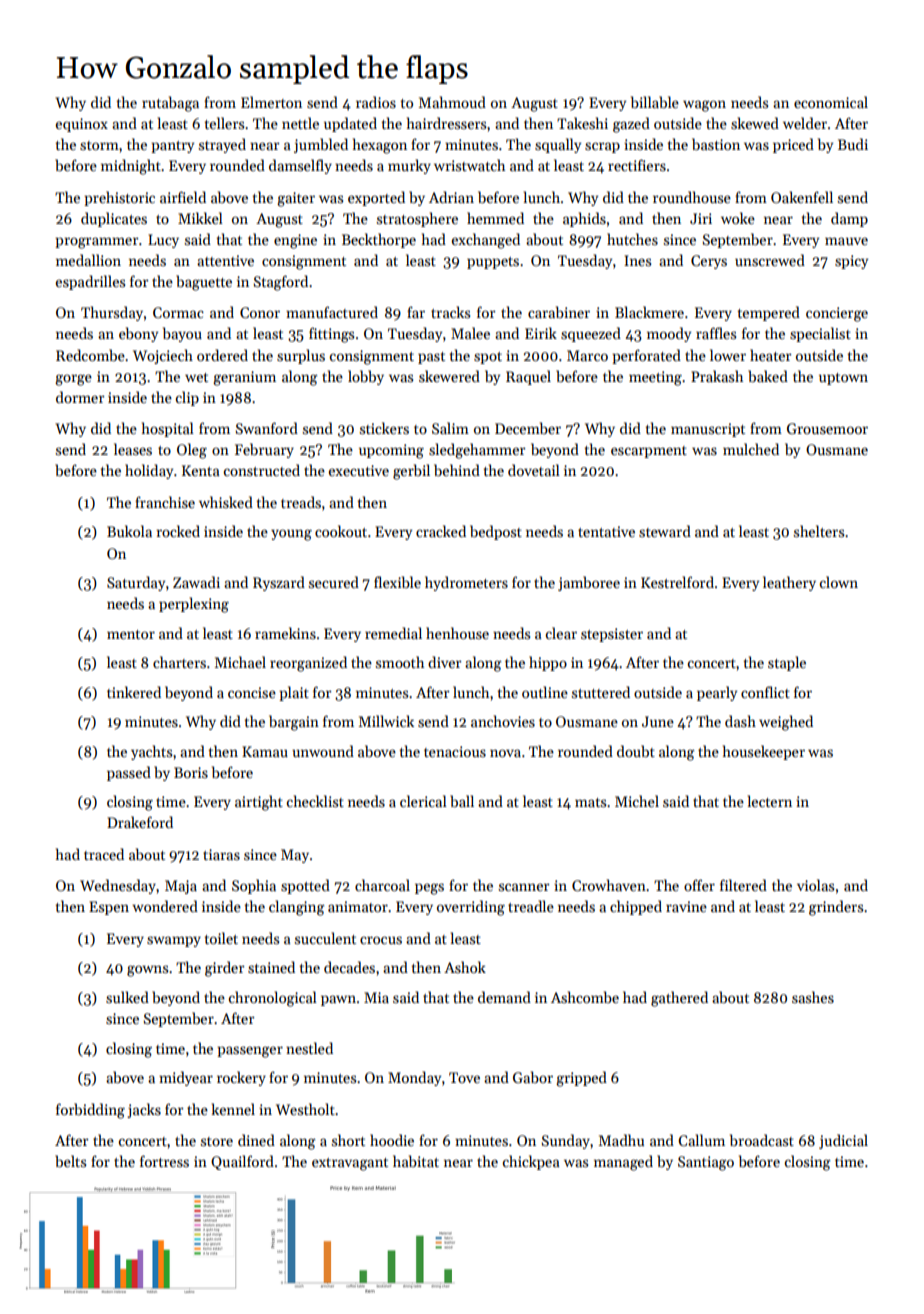 This page has height=1314, width=924. What do you see at coordinates (376, 102) in the page?
I see `radios` at bounding box center [376, 102].
